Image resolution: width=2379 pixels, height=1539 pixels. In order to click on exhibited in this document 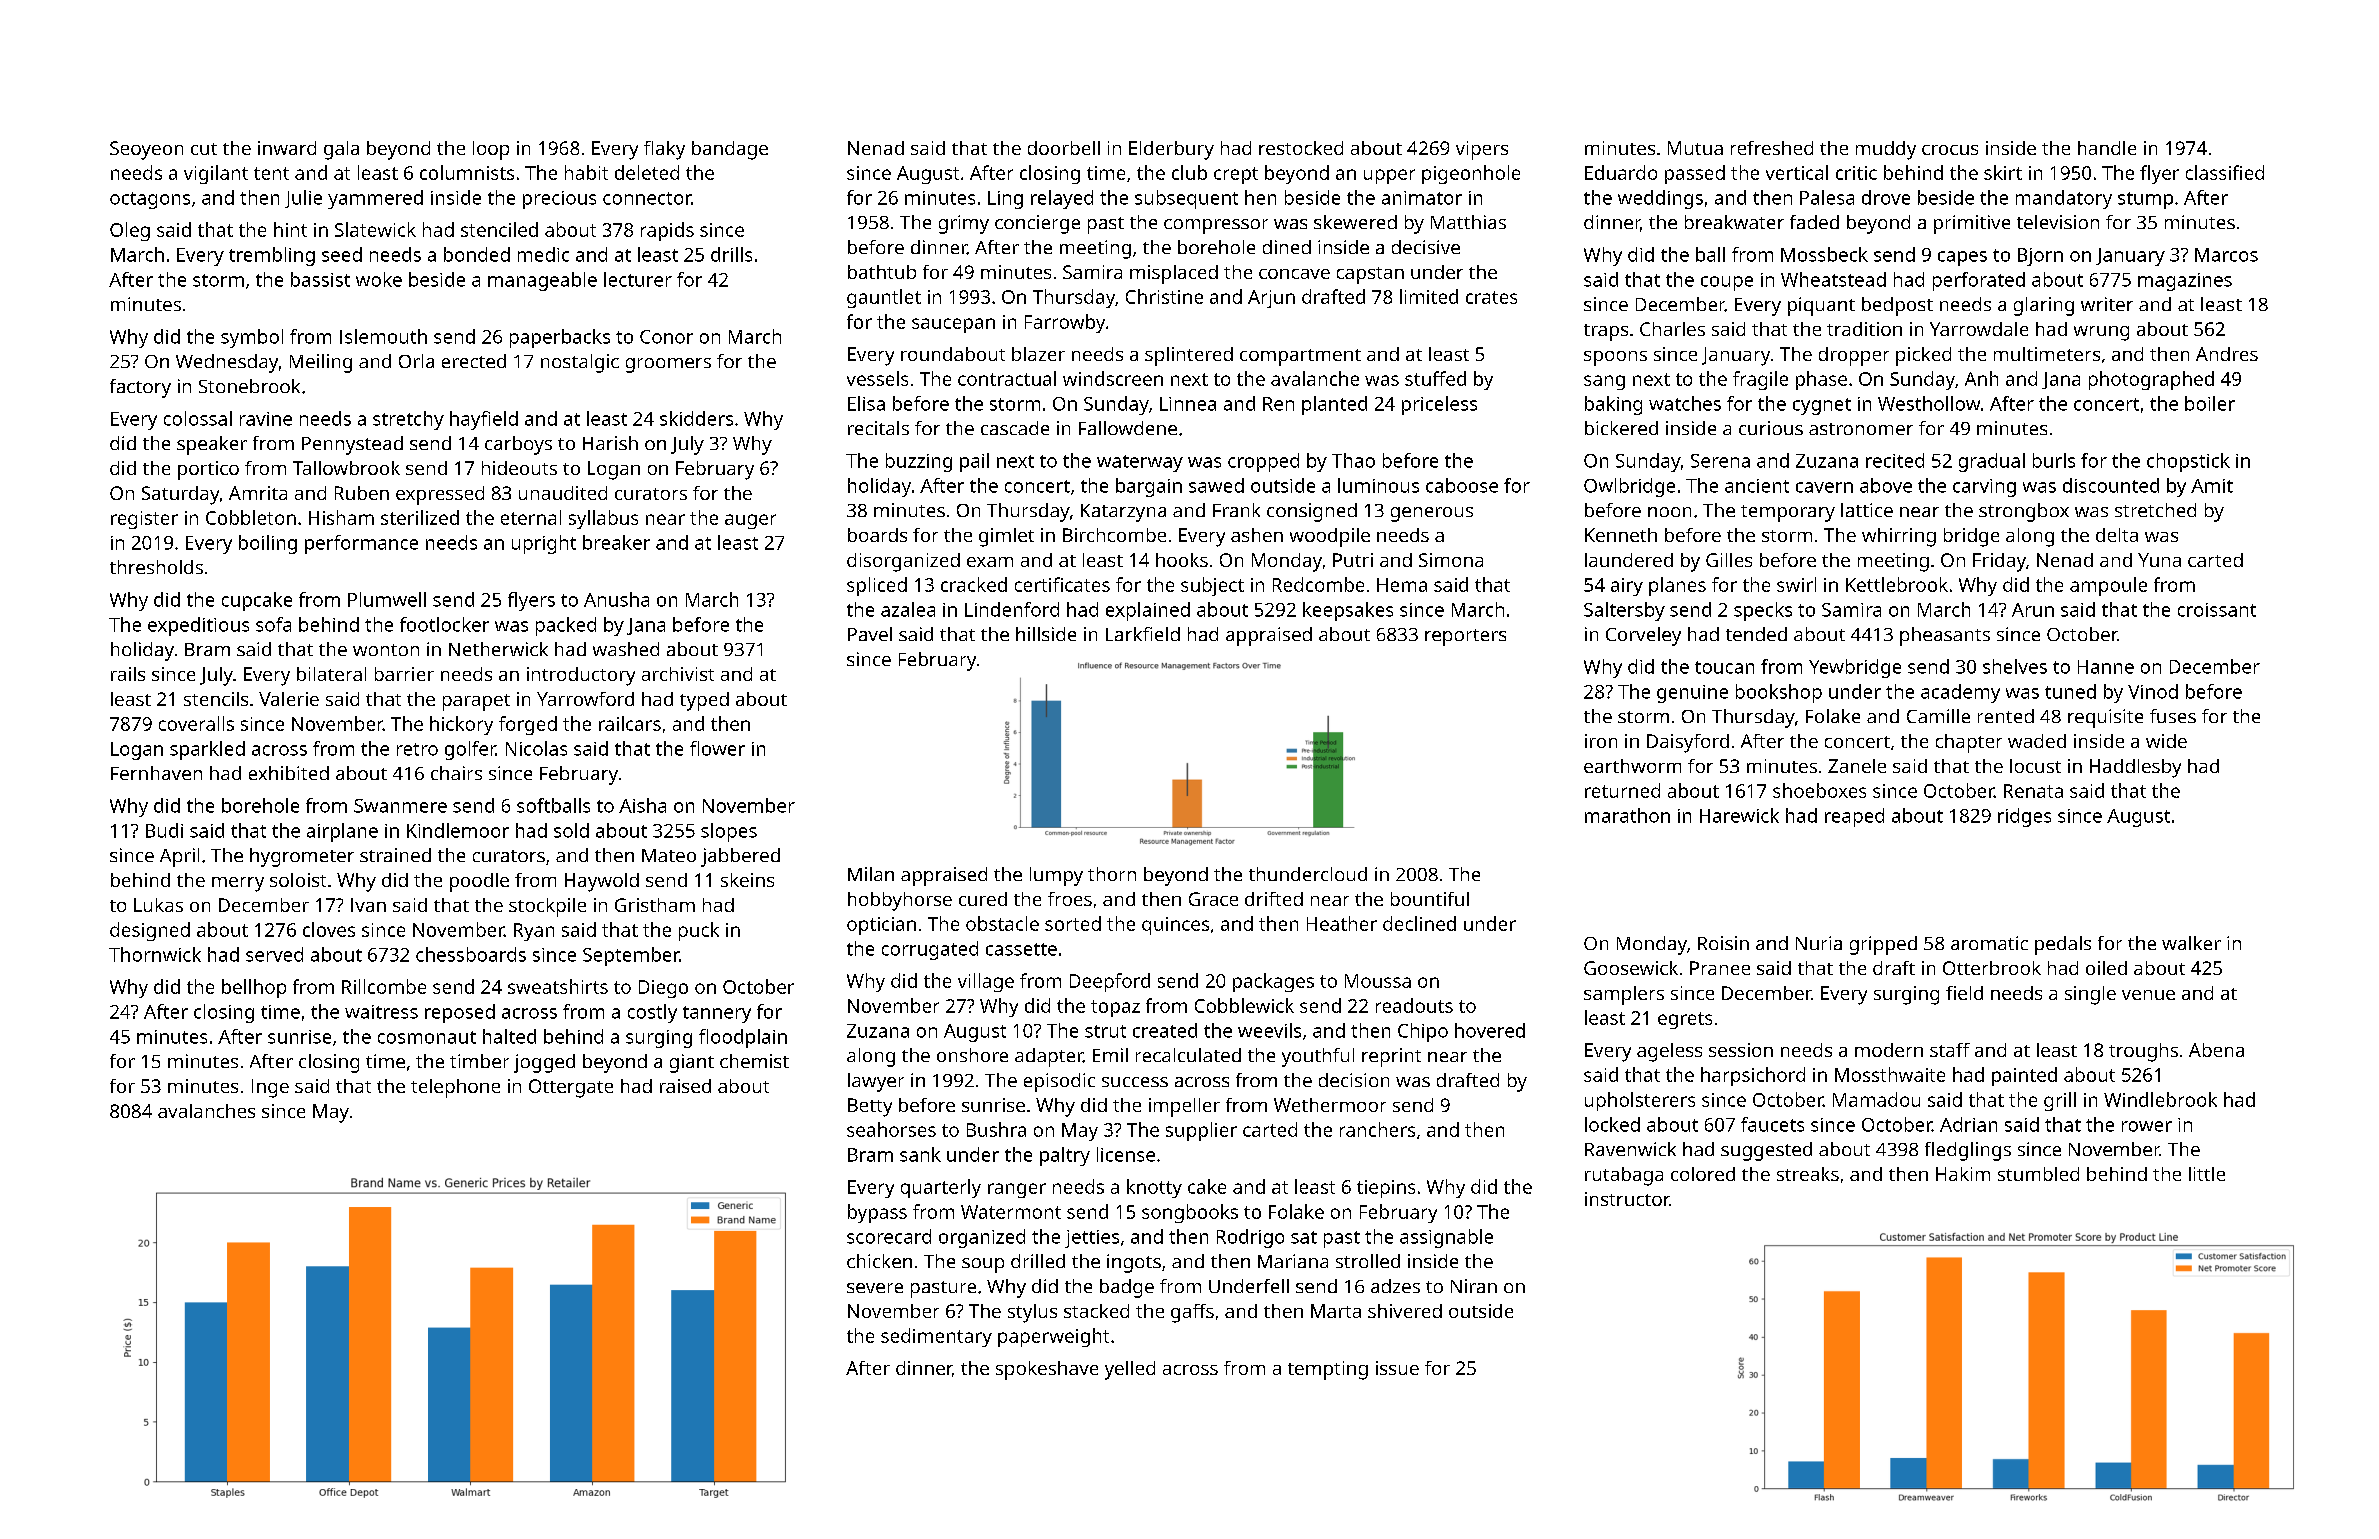, I will do `click(289, 773)`.
